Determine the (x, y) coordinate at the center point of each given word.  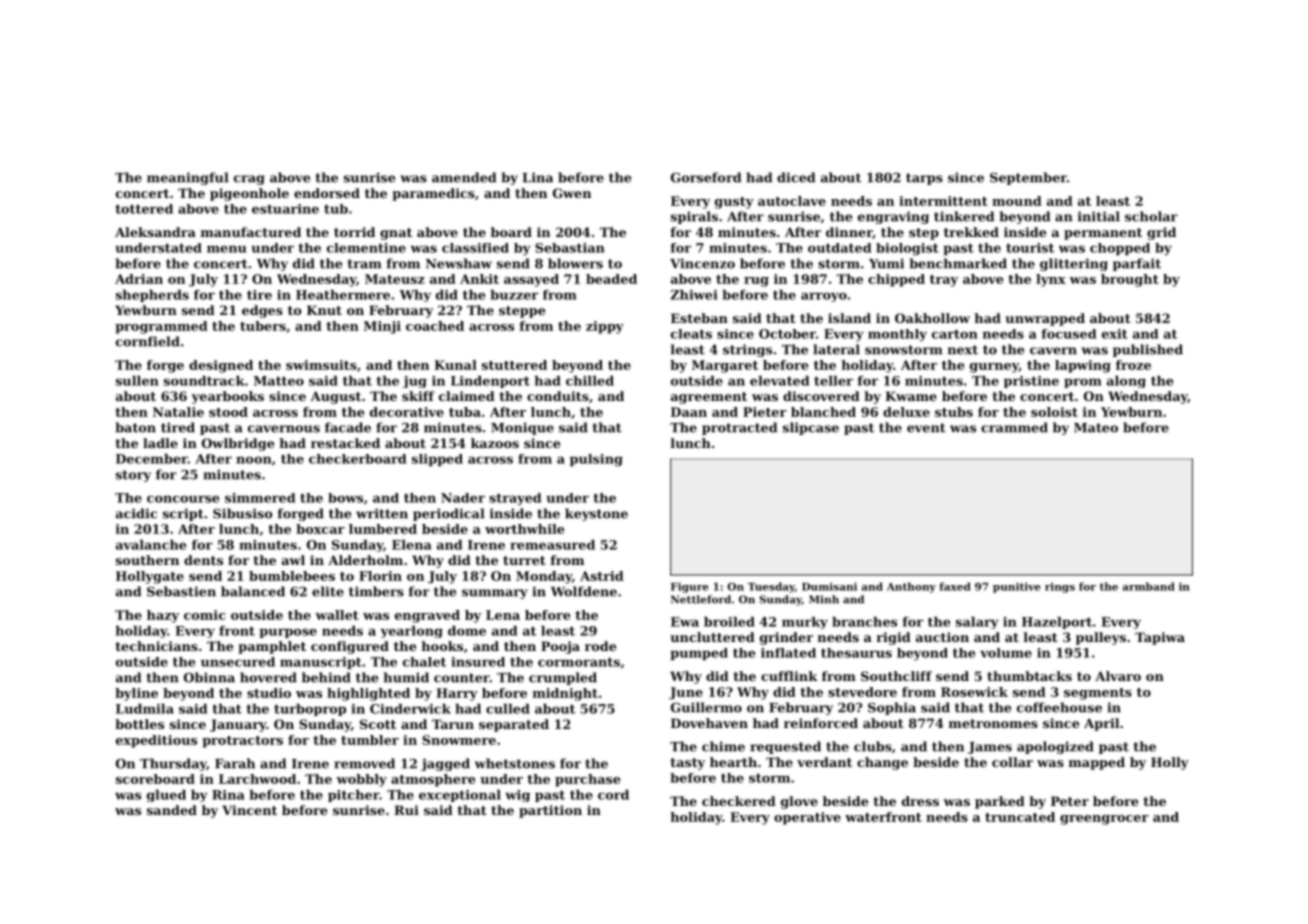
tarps (924, 179)
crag (249, 180)
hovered (268, 677)
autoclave (792, 201)
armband (1149, 586)
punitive (1017, 587)
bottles (139, 724)
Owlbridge (238, 444)
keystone (596, 514)
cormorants (579, 662)
